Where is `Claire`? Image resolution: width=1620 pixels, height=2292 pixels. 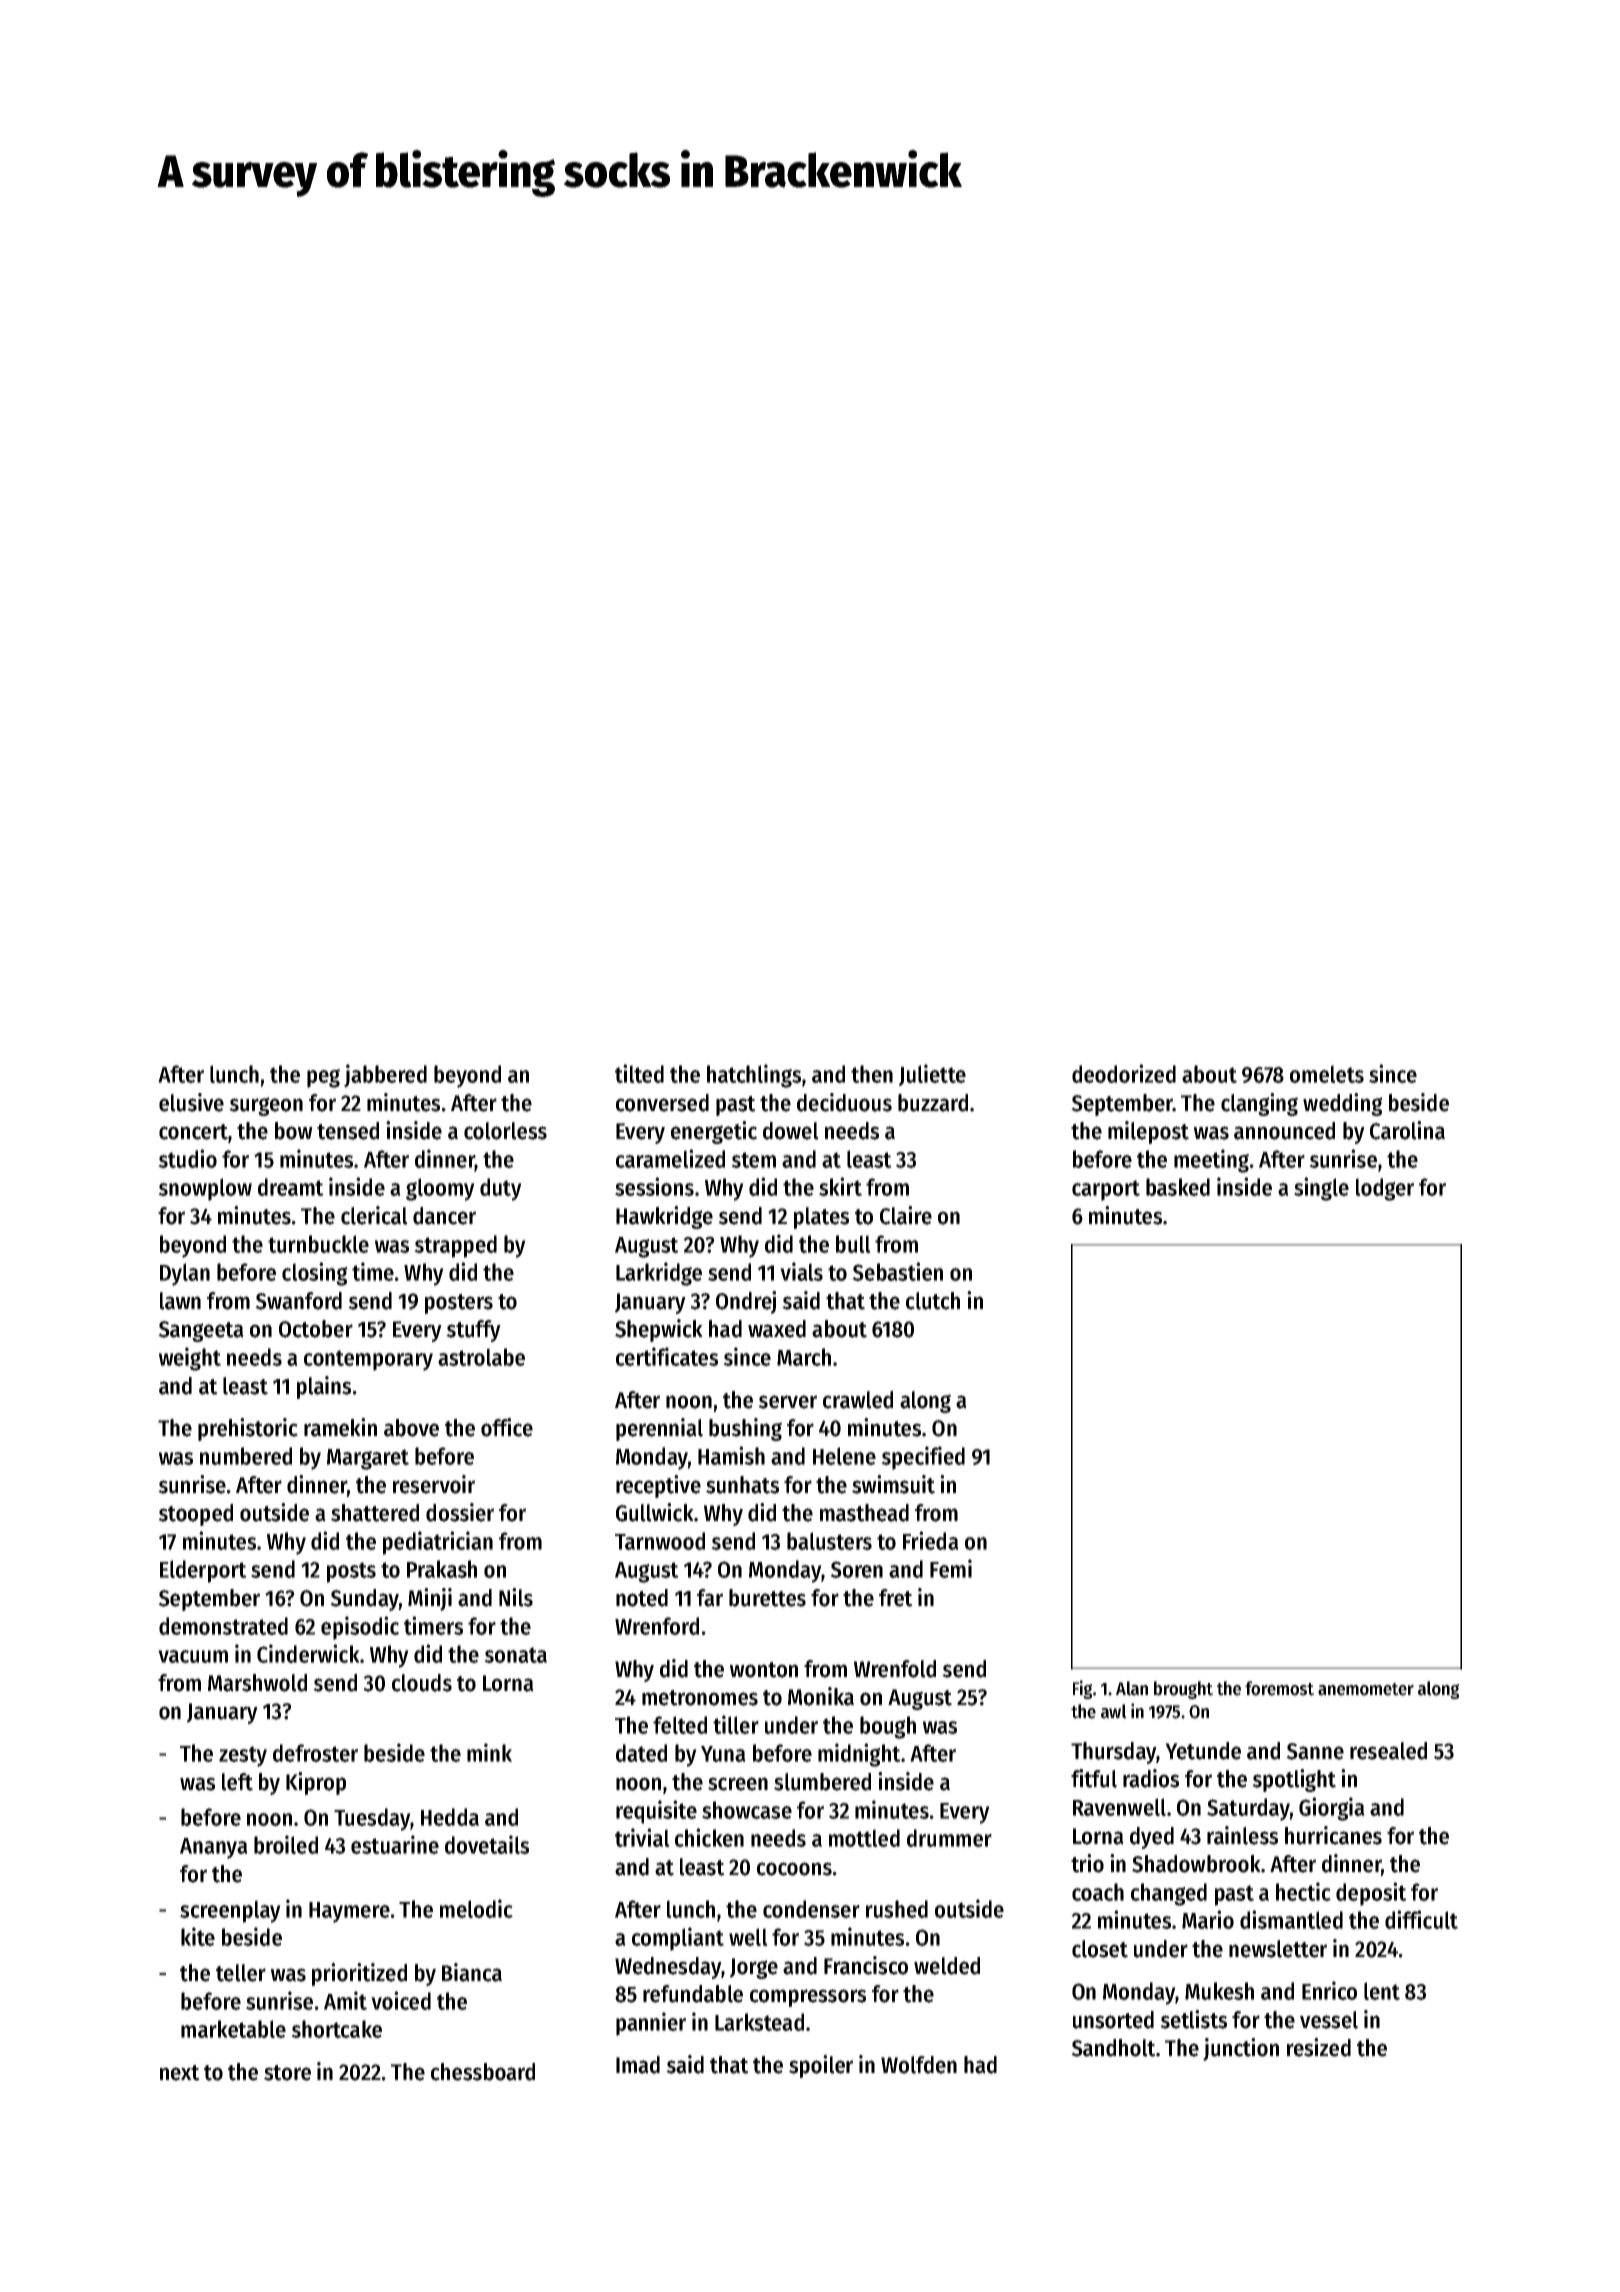
Claire is located at coordinates (906, 1215).
